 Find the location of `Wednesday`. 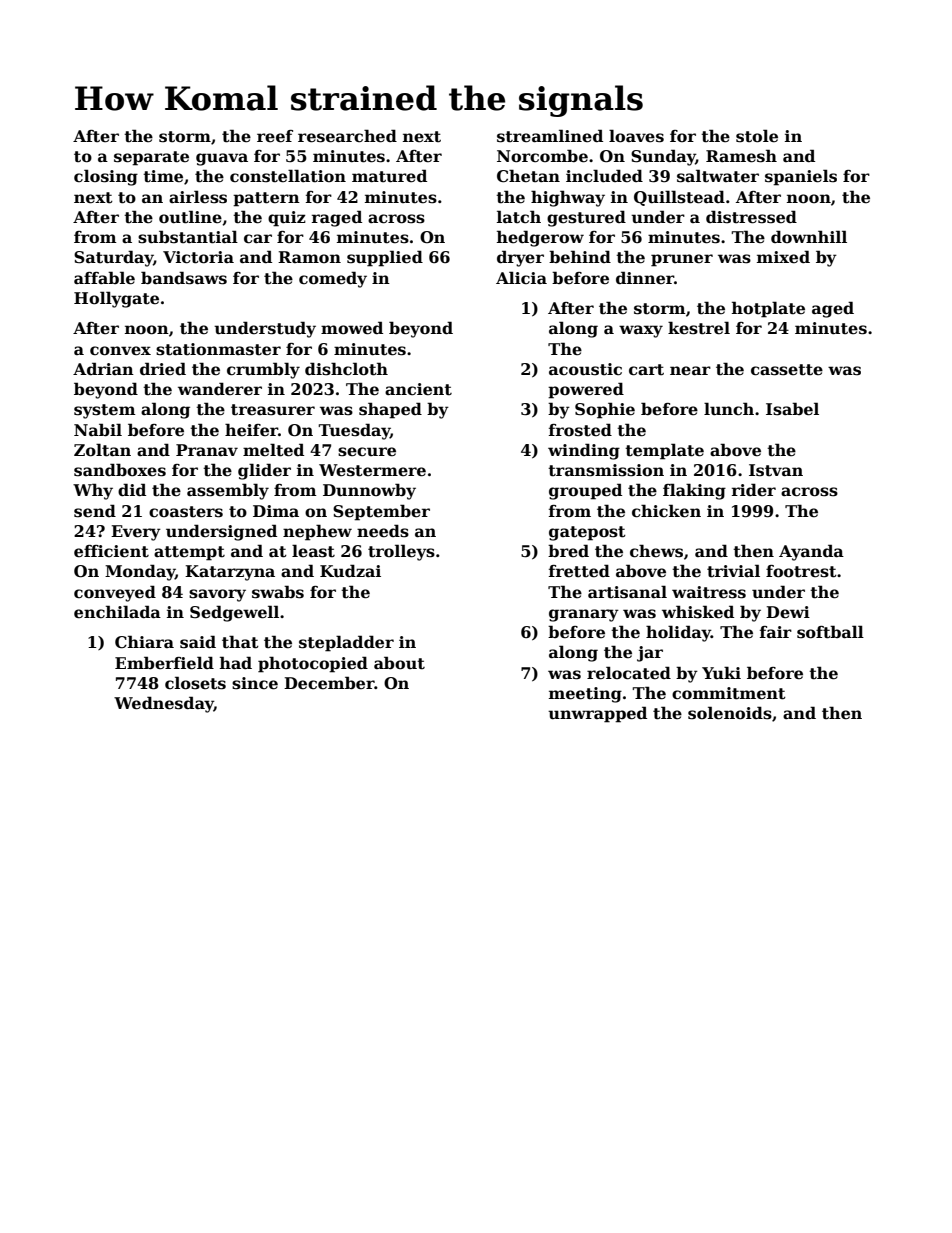

Wednesday is located at coordinates (164, 704).
